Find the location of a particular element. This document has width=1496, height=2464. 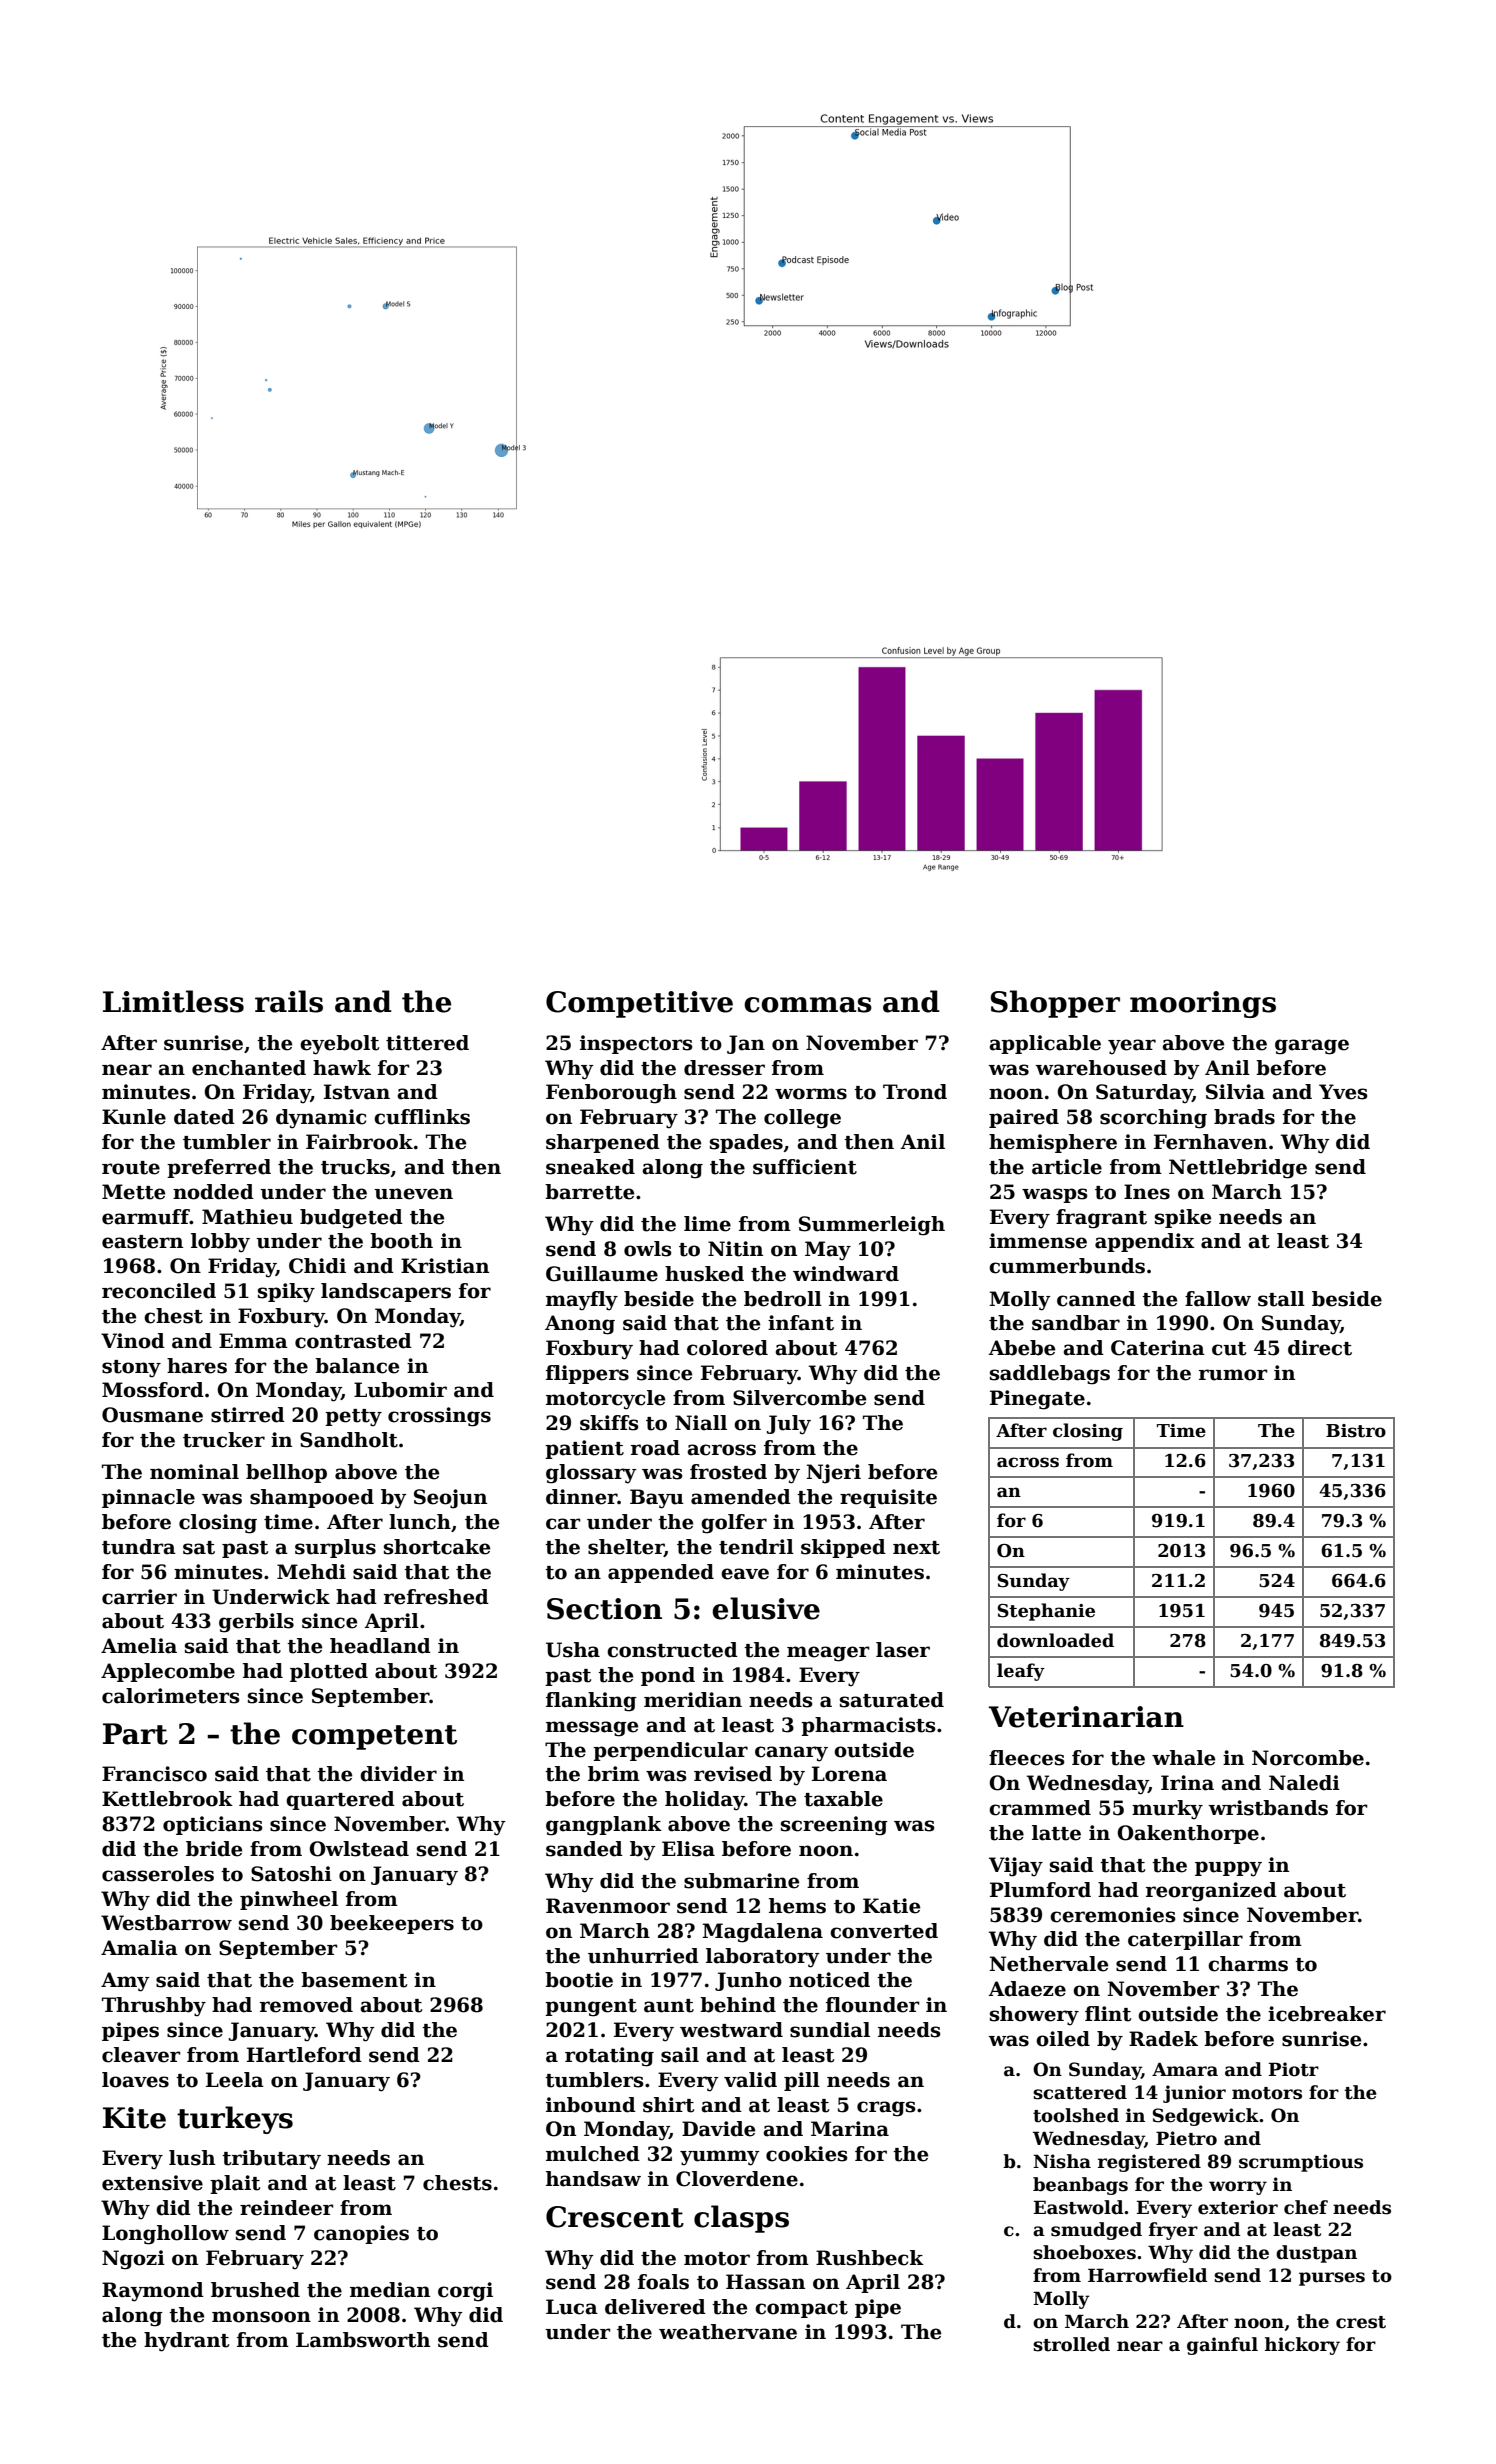

Limitless is located at coordinates (173, 1001).
